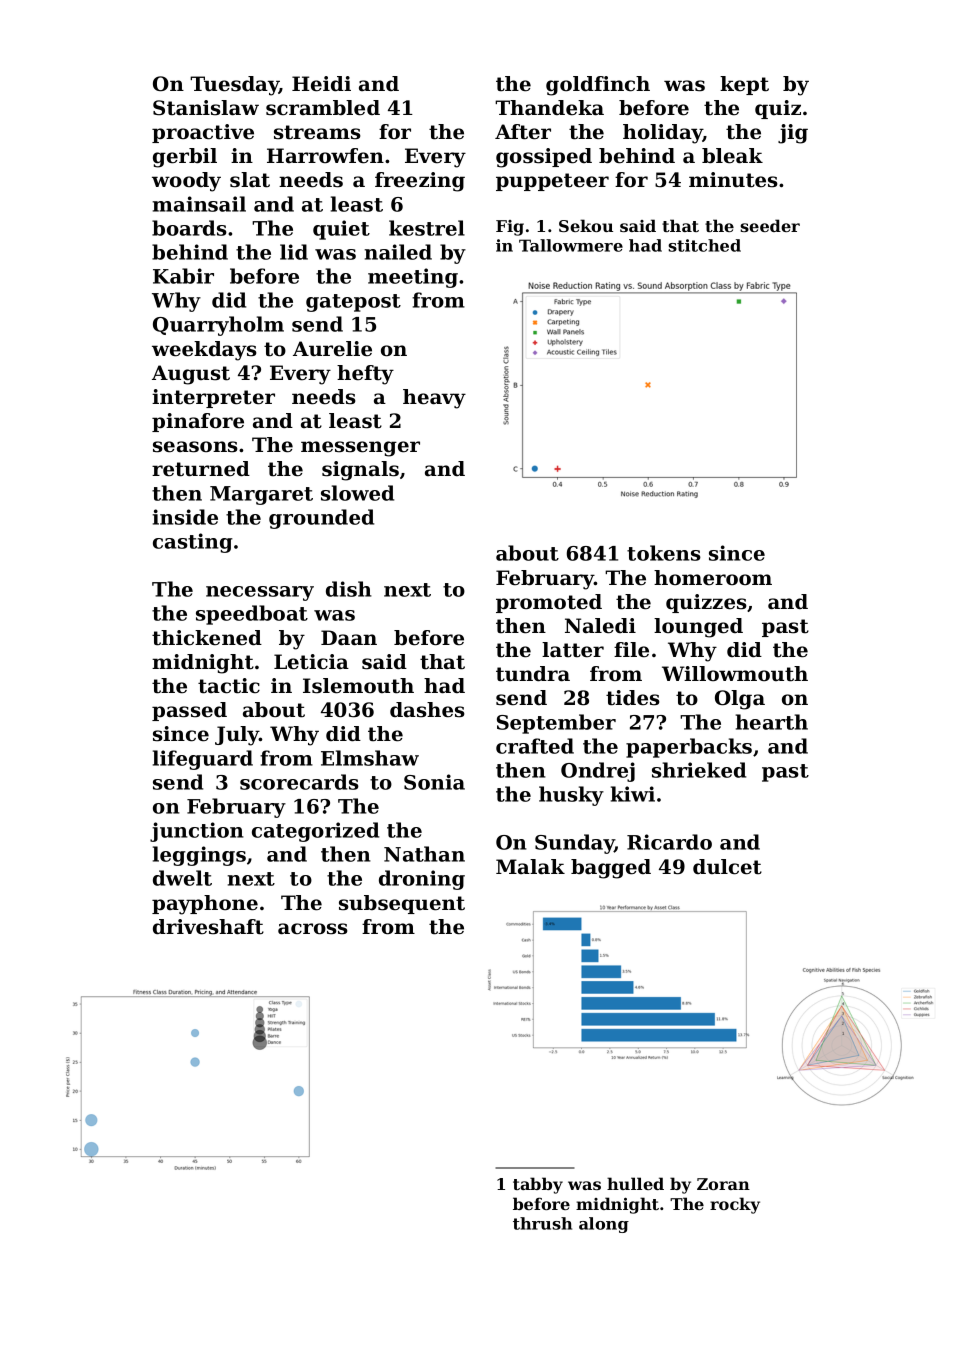  I want to click on dulcet, so click(727, 867).
